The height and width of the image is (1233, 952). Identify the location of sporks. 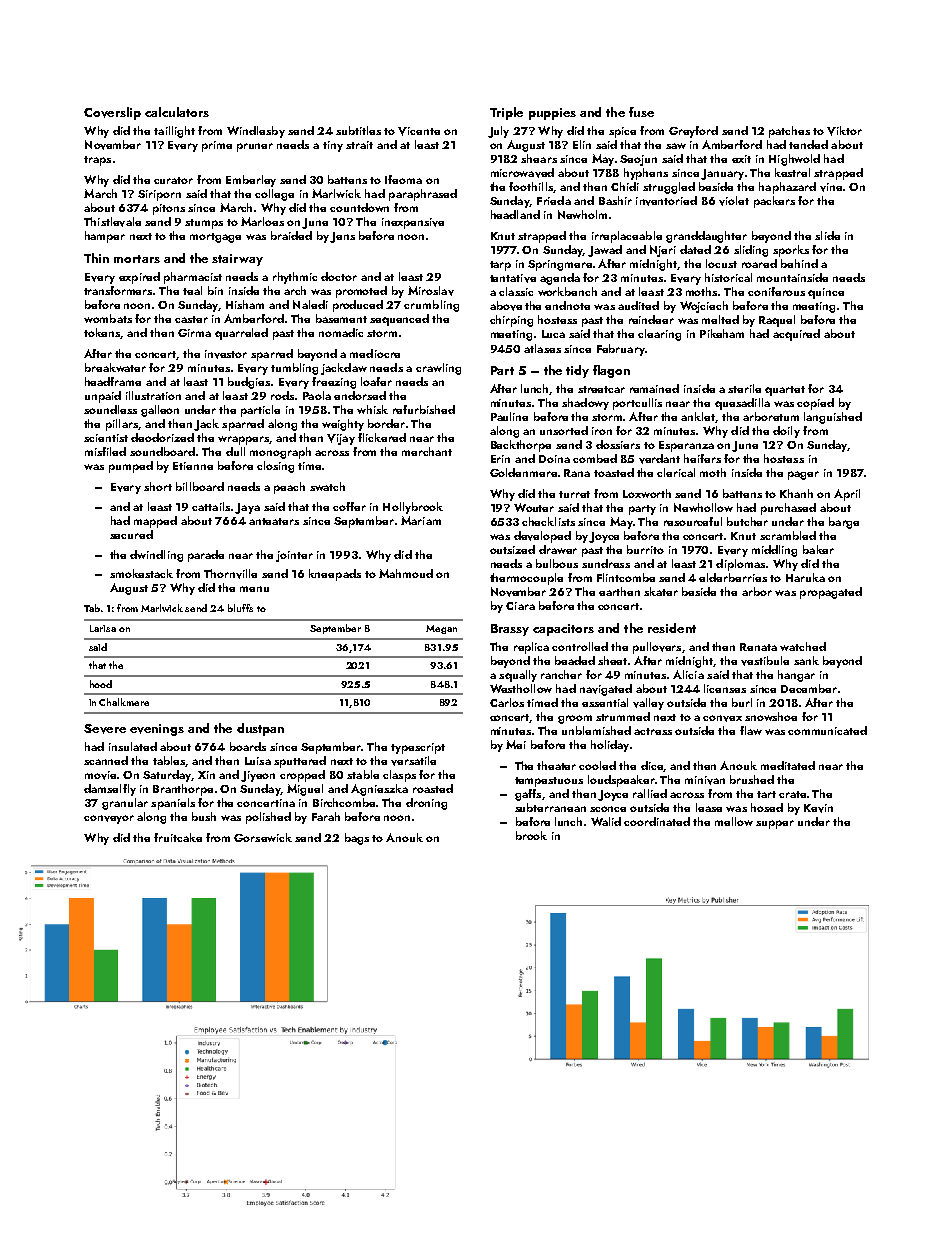
(791, 251).
